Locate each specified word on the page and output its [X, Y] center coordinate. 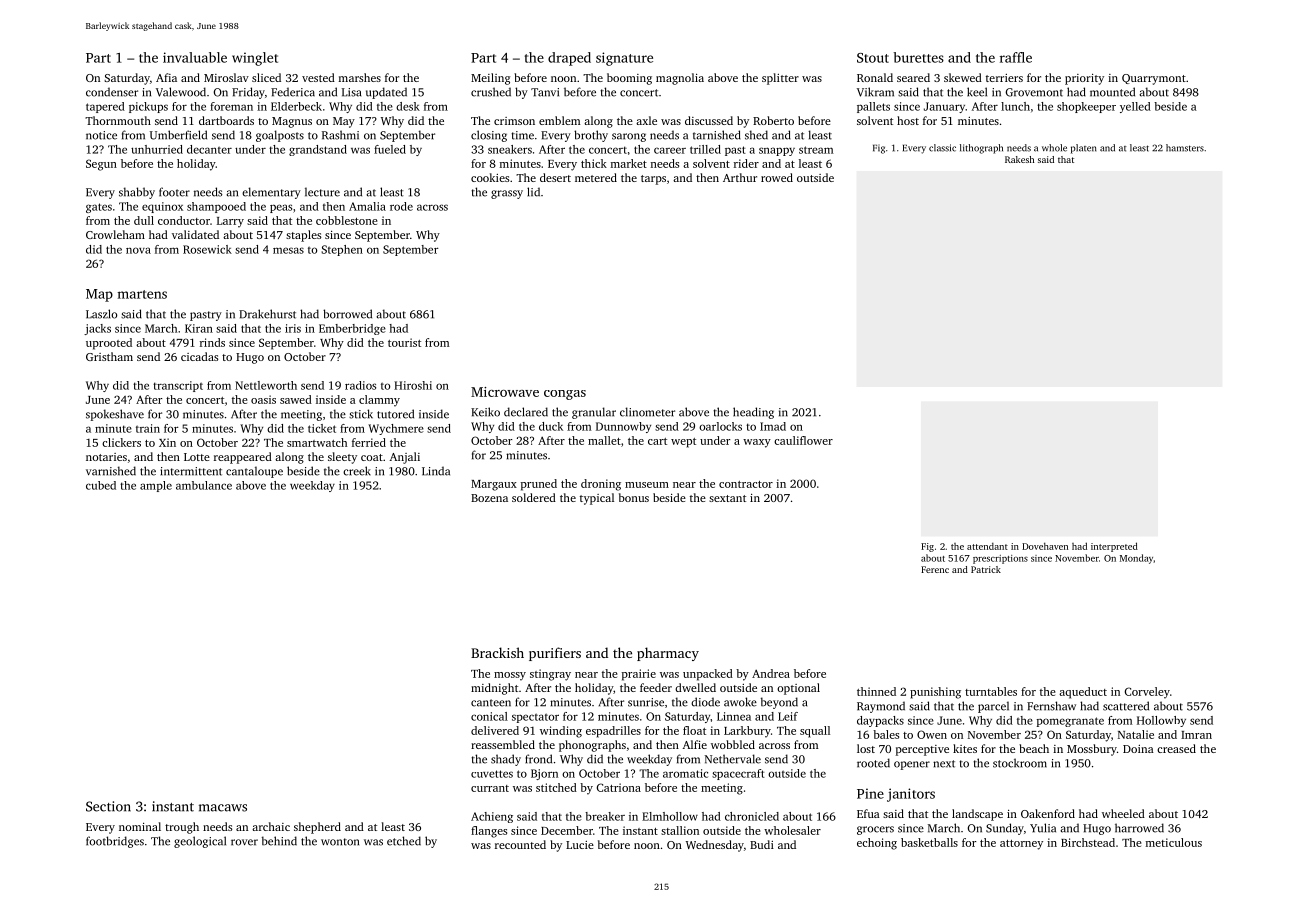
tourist [404, 342]
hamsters [1185, 148]
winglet [255, 59]
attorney [1021, 845]
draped [569, 59]
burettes [918, 57]
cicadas [199, 356]
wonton [340, 842]
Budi [762, 844]
